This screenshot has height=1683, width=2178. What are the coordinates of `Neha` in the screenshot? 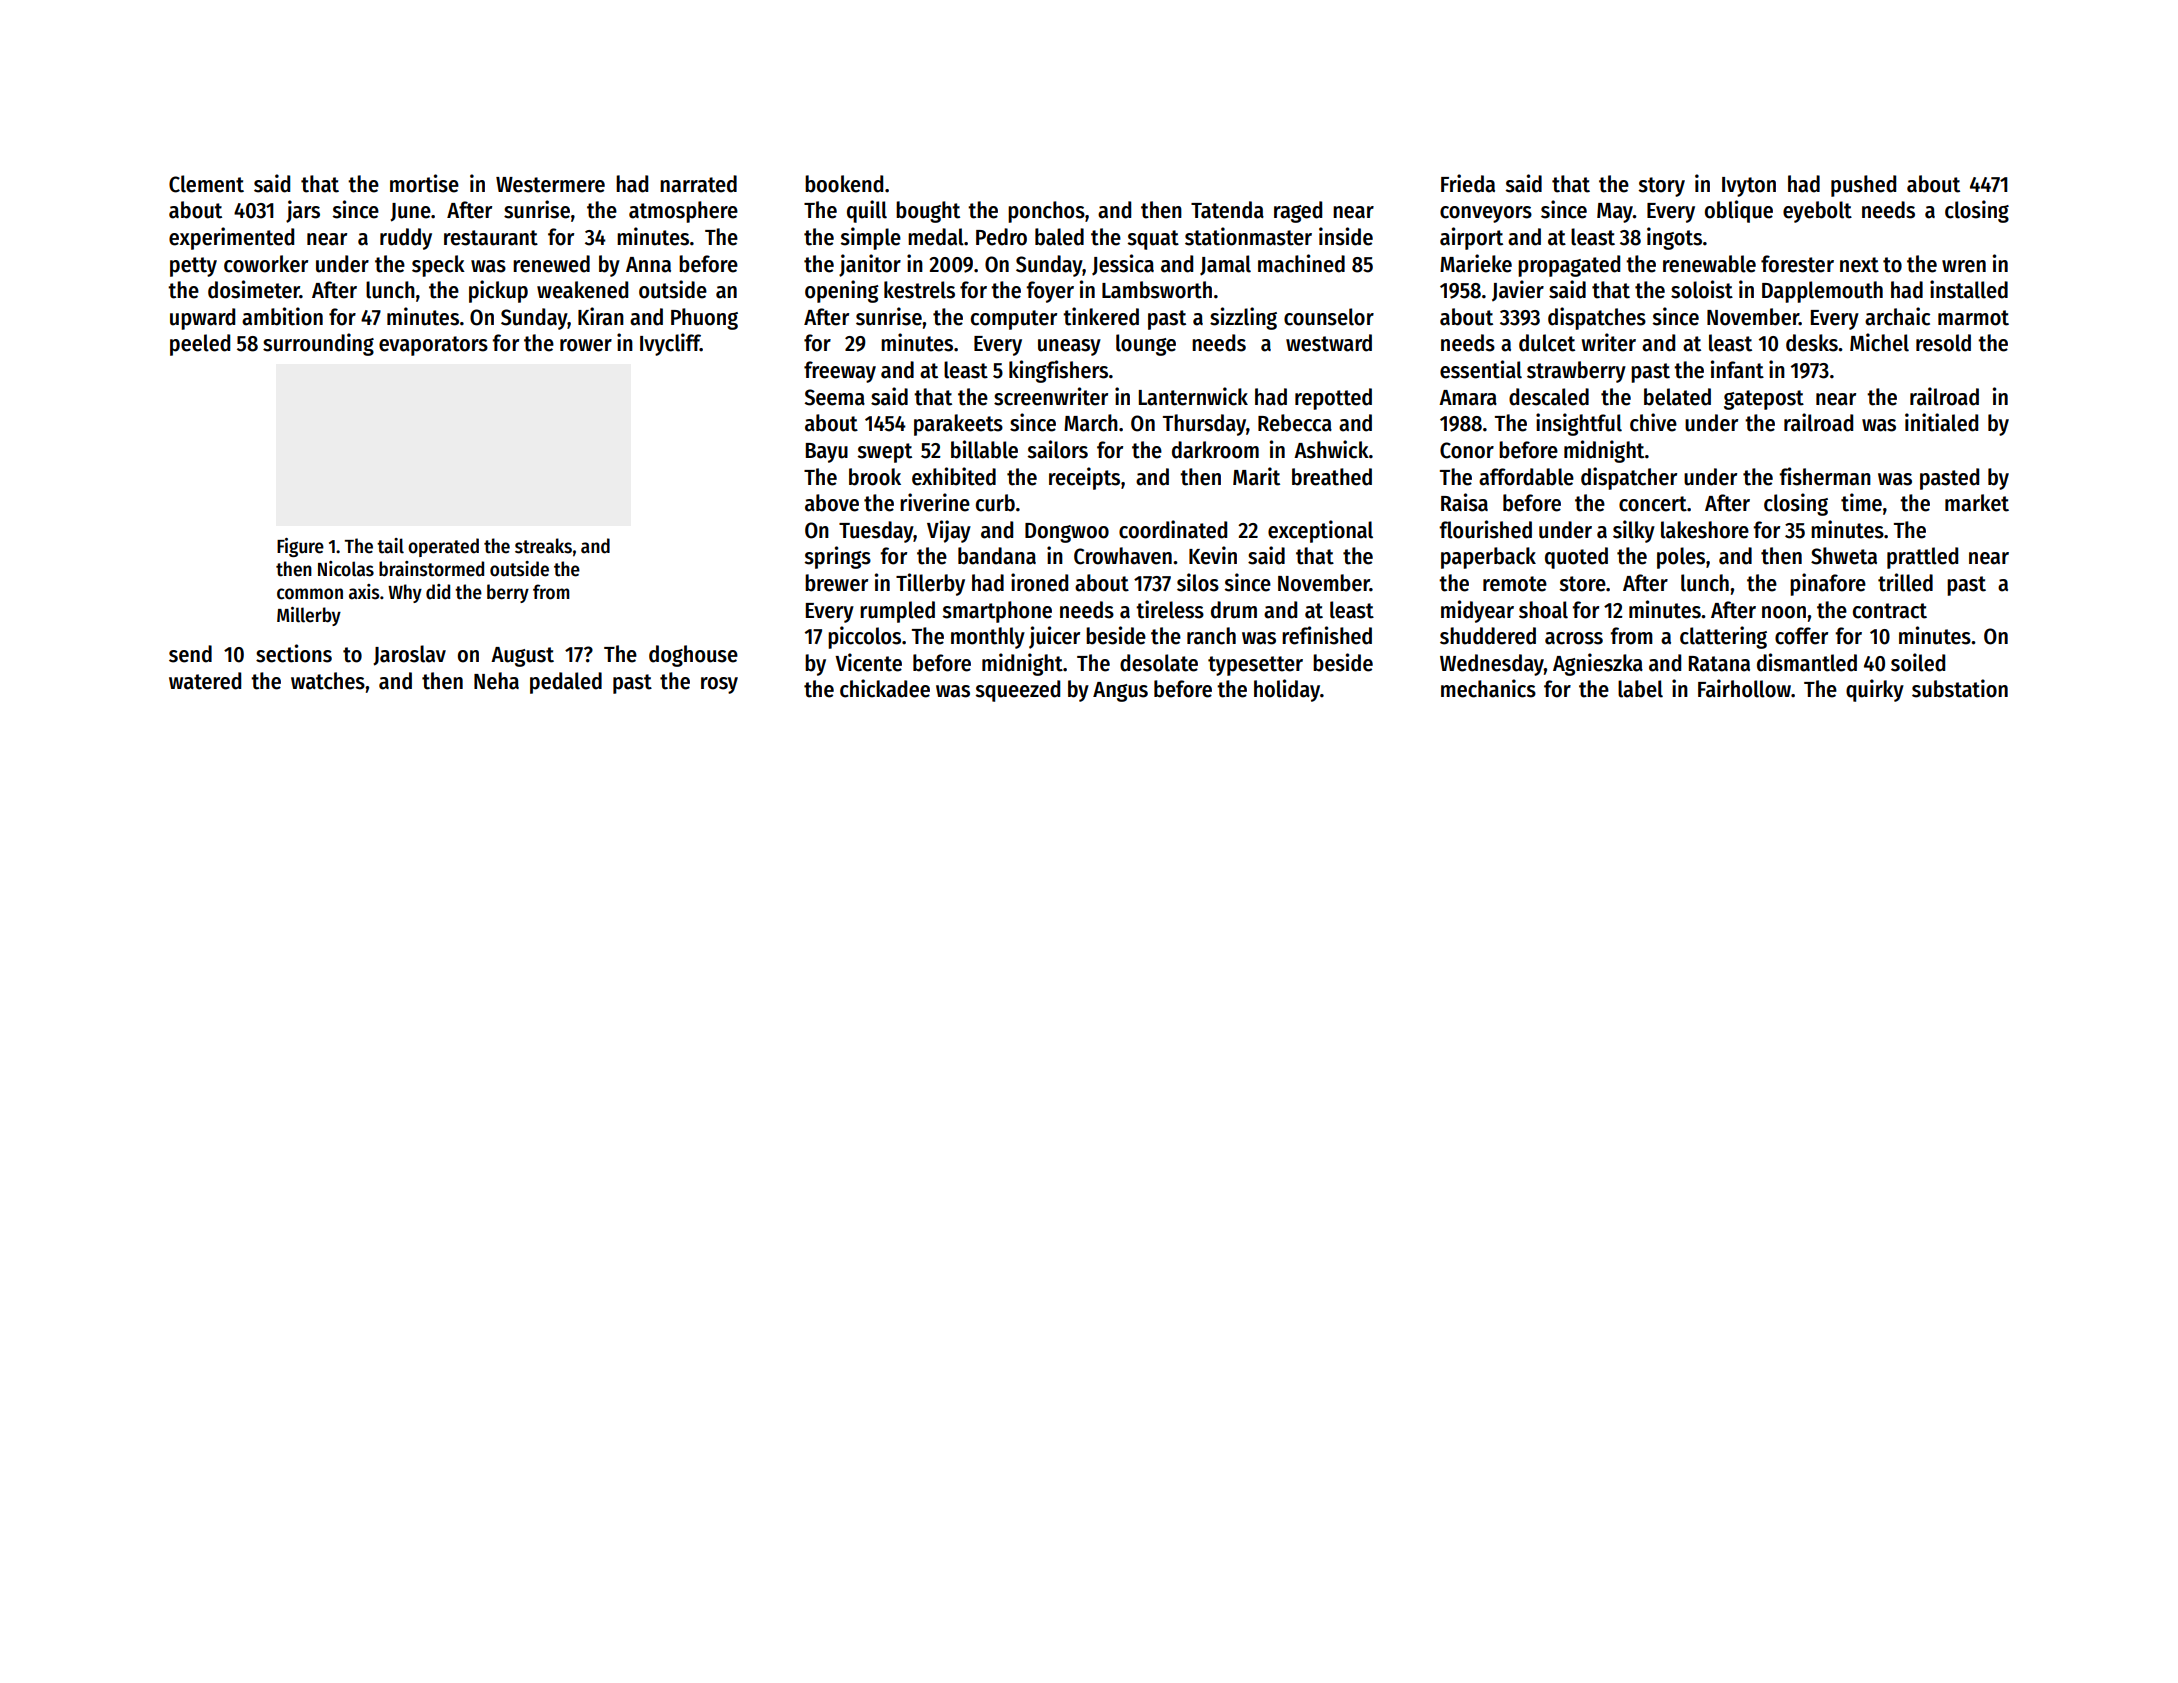 It's located at (496, 681).
